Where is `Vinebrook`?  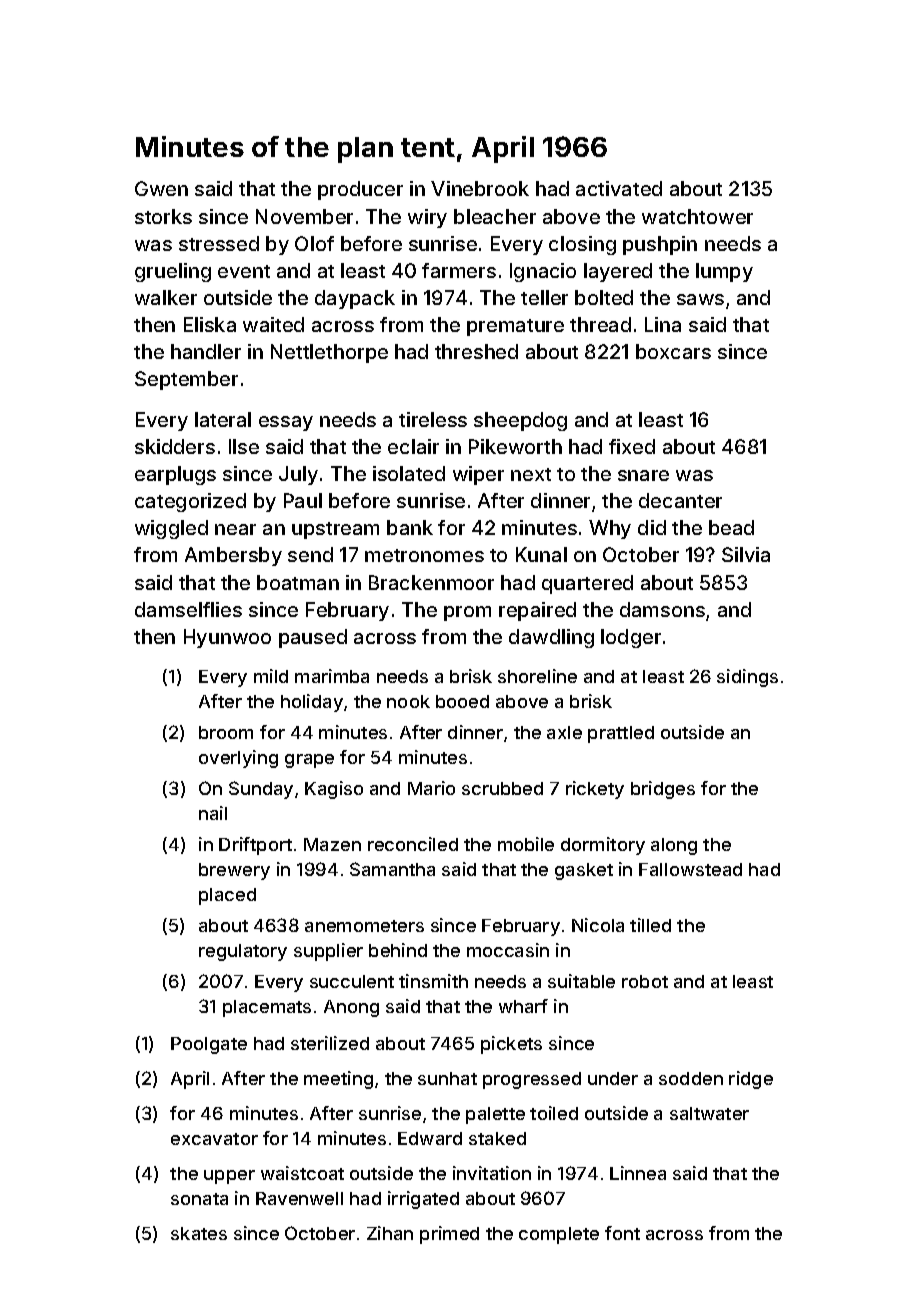 Vinebrook is located at coordinates (480, 188).
